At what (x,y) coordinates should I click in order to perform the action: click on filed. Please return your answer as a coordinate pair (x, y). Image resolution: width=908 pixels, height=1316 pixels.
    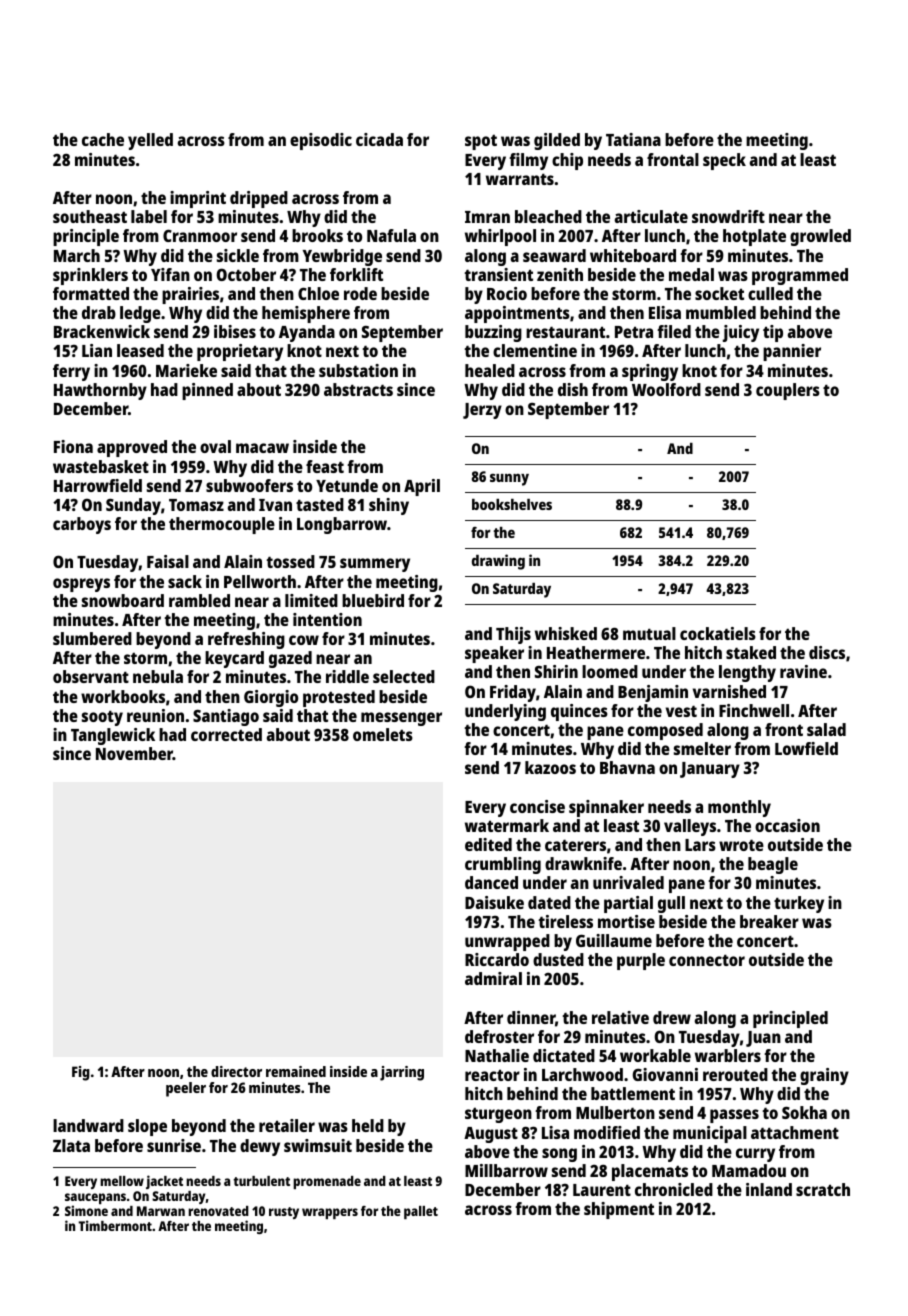
    Looking at the image, I should click on (674, 331).
